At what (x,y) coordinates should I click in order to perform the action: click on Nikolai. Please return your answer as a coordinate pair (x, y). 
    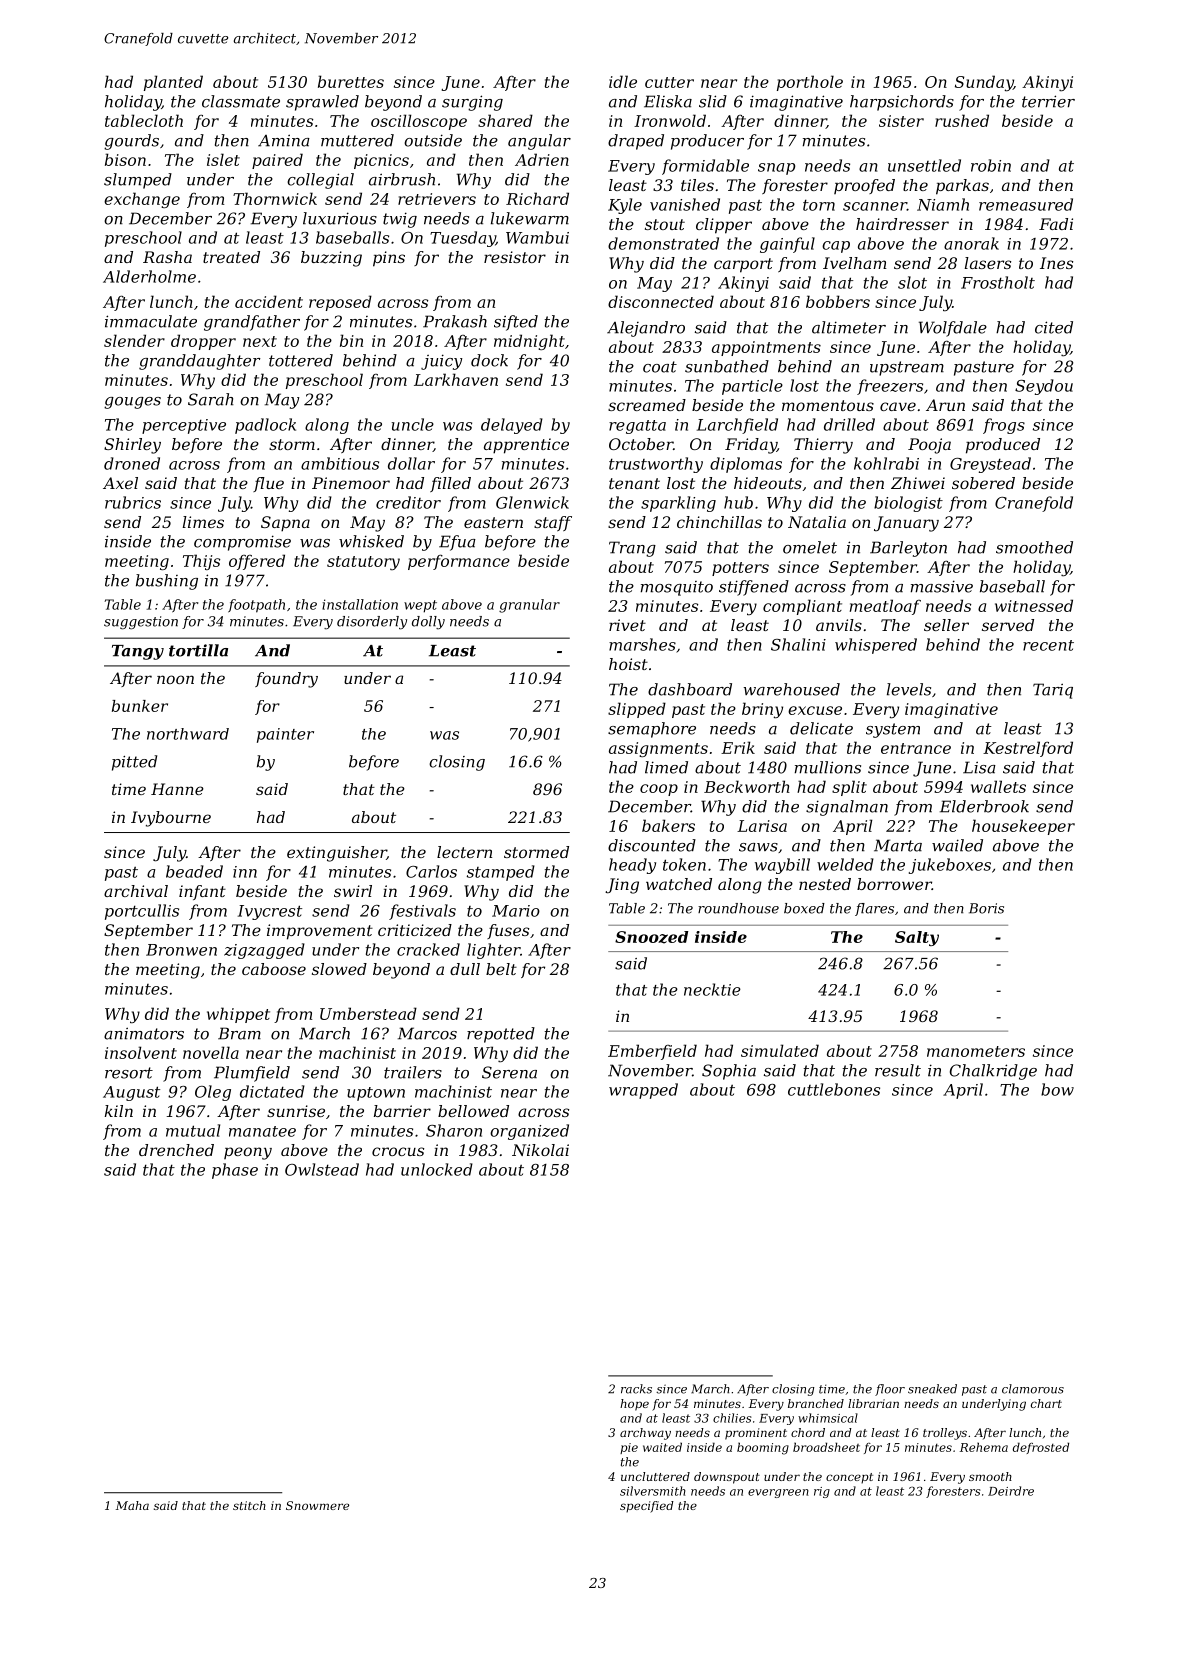
    Looking at the image, I should click on (540, 1150).
